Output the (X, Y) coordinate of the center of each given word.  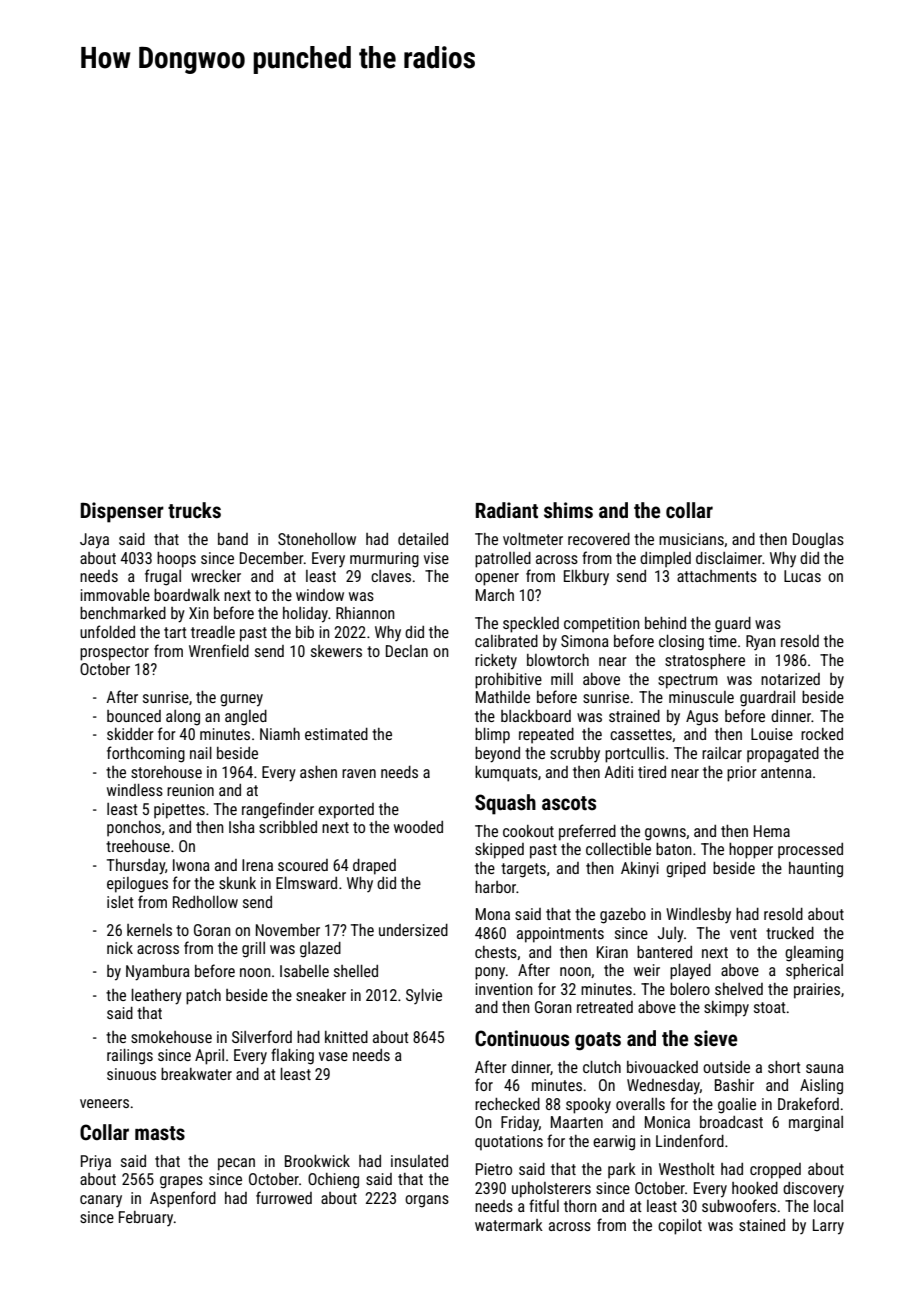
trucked (790, 933)
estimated (336, 734)
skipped (499, 851)
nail (201, 753)
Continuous (522, 1038)
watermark (509, 1225)
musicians (691, 539)
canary (101, 1201)
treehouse (138, 846)
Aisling (821, 1087)
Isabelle (304, 971)
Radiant (507, 510)
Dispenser (122, 512)
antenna (786, 772)
